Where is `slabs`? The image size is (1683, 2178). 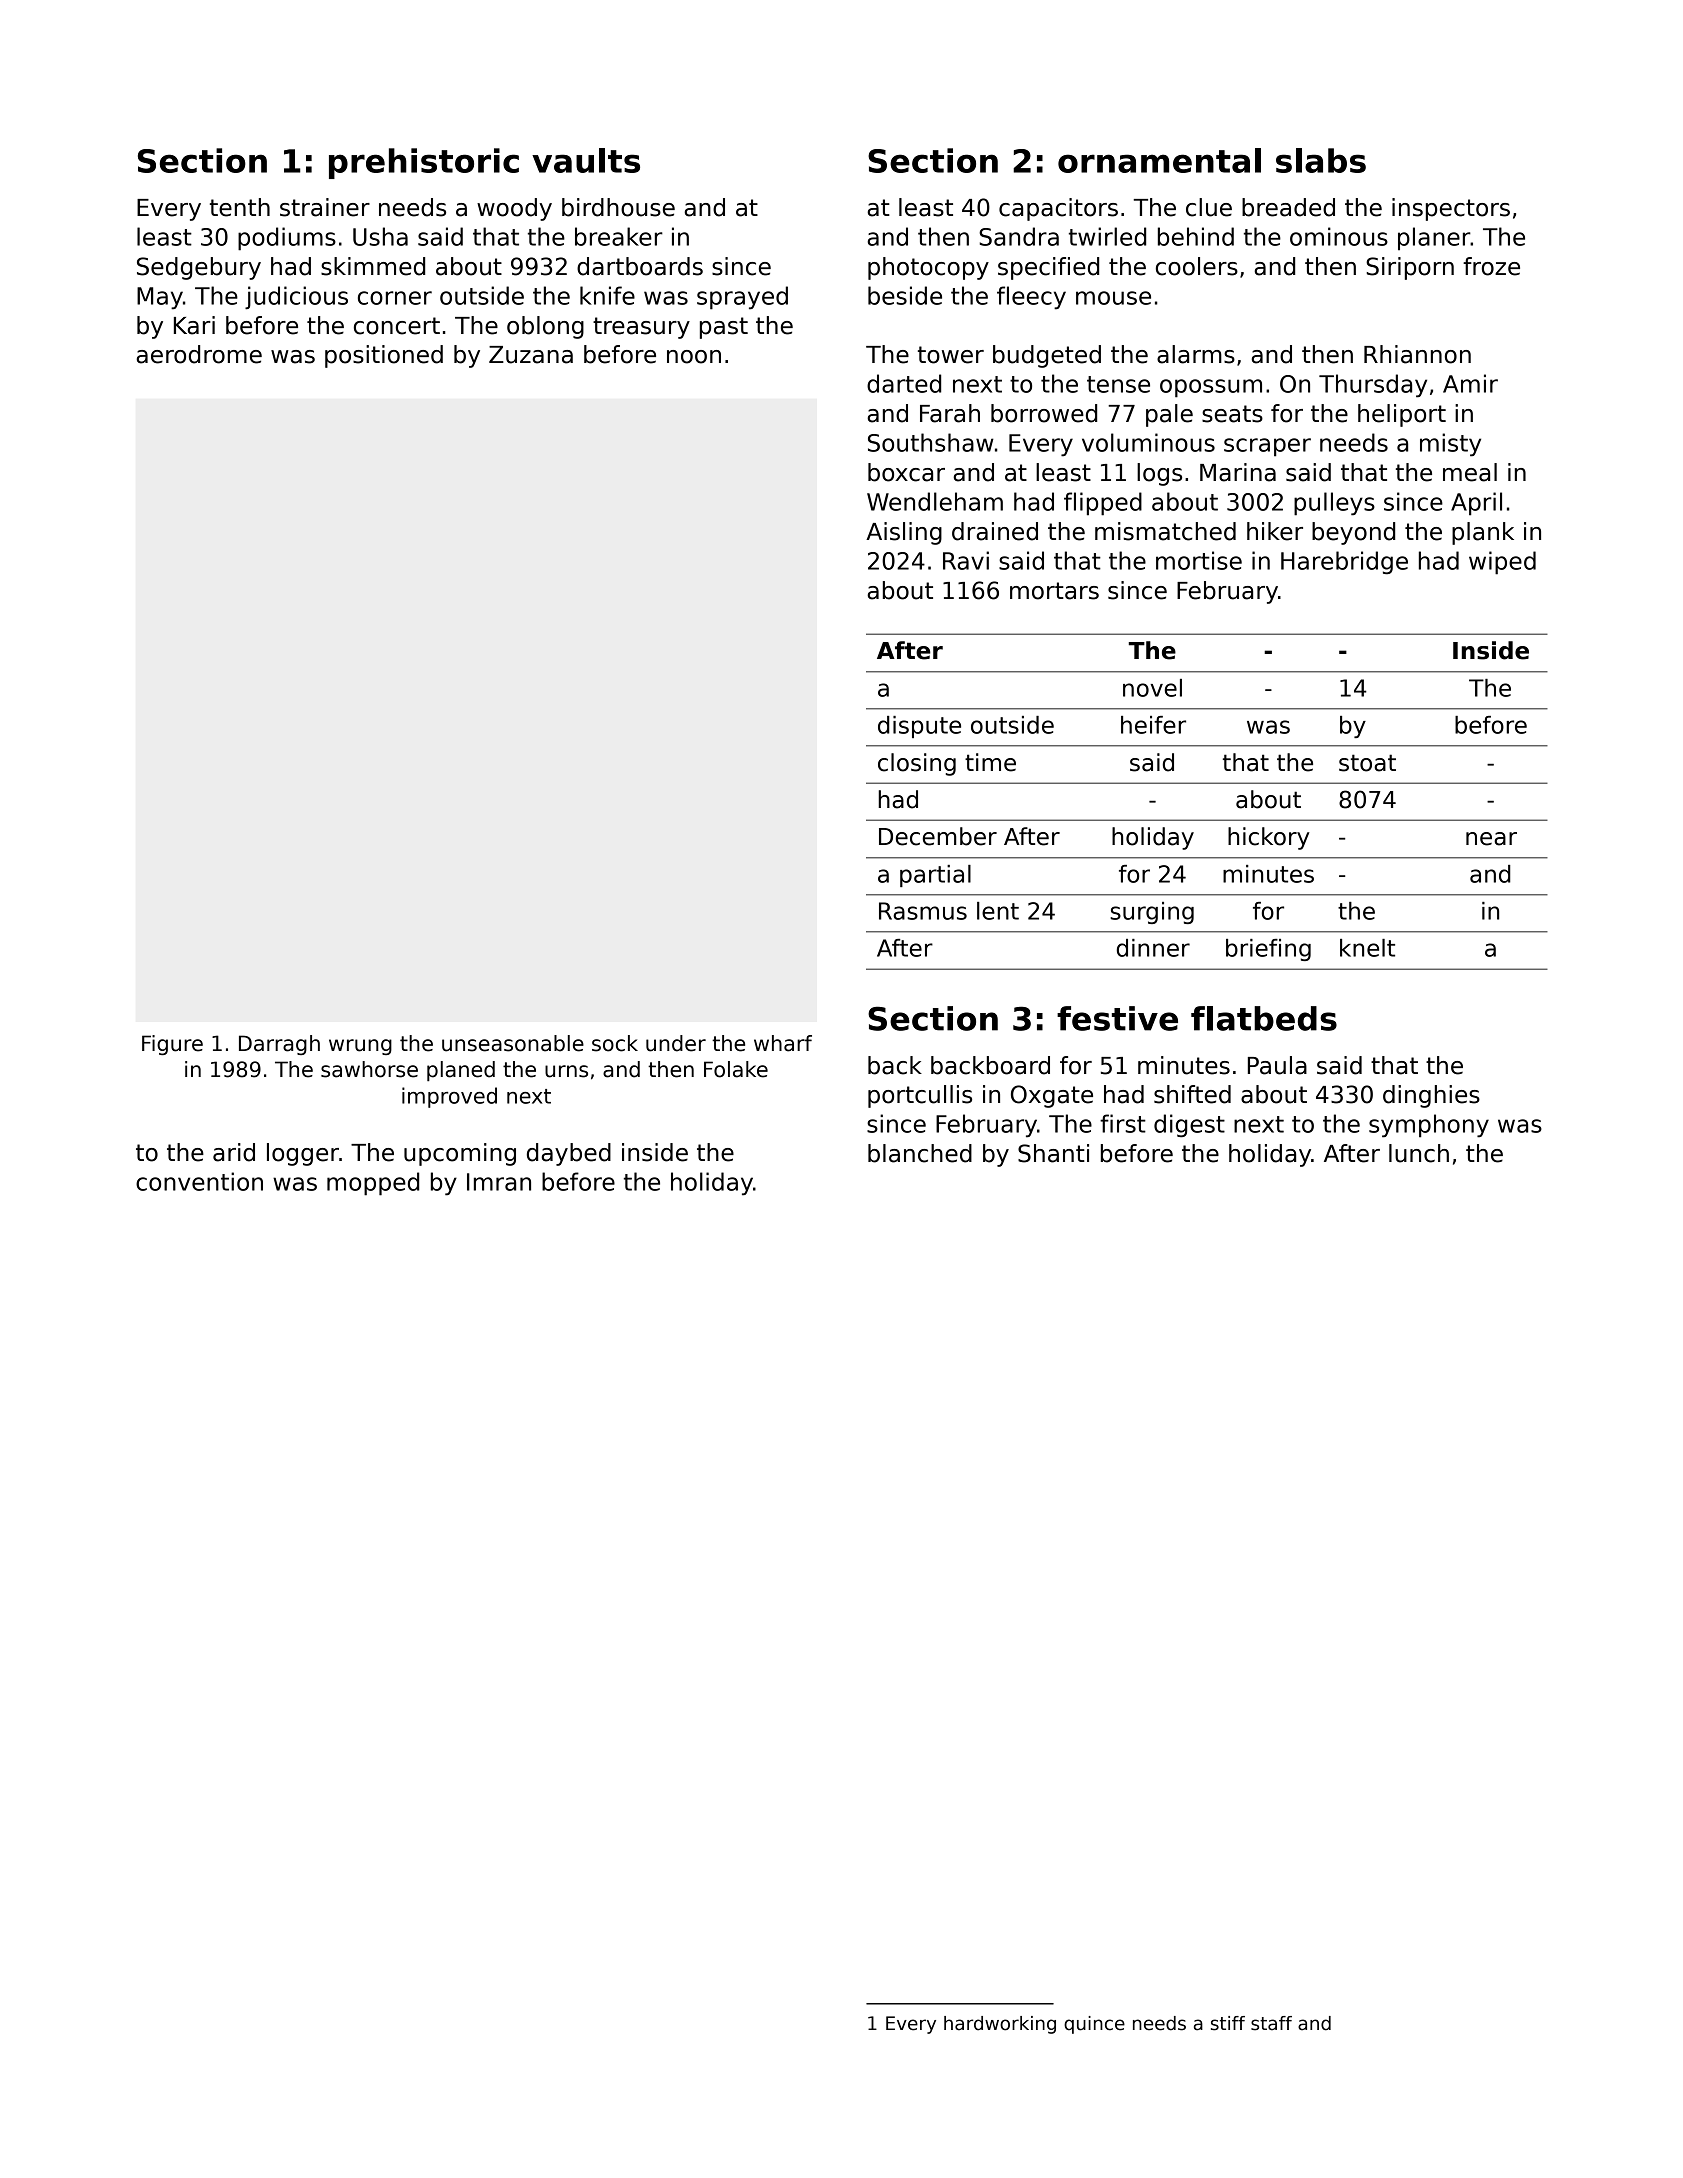 slabs is located at coordinates (1321, 160).
